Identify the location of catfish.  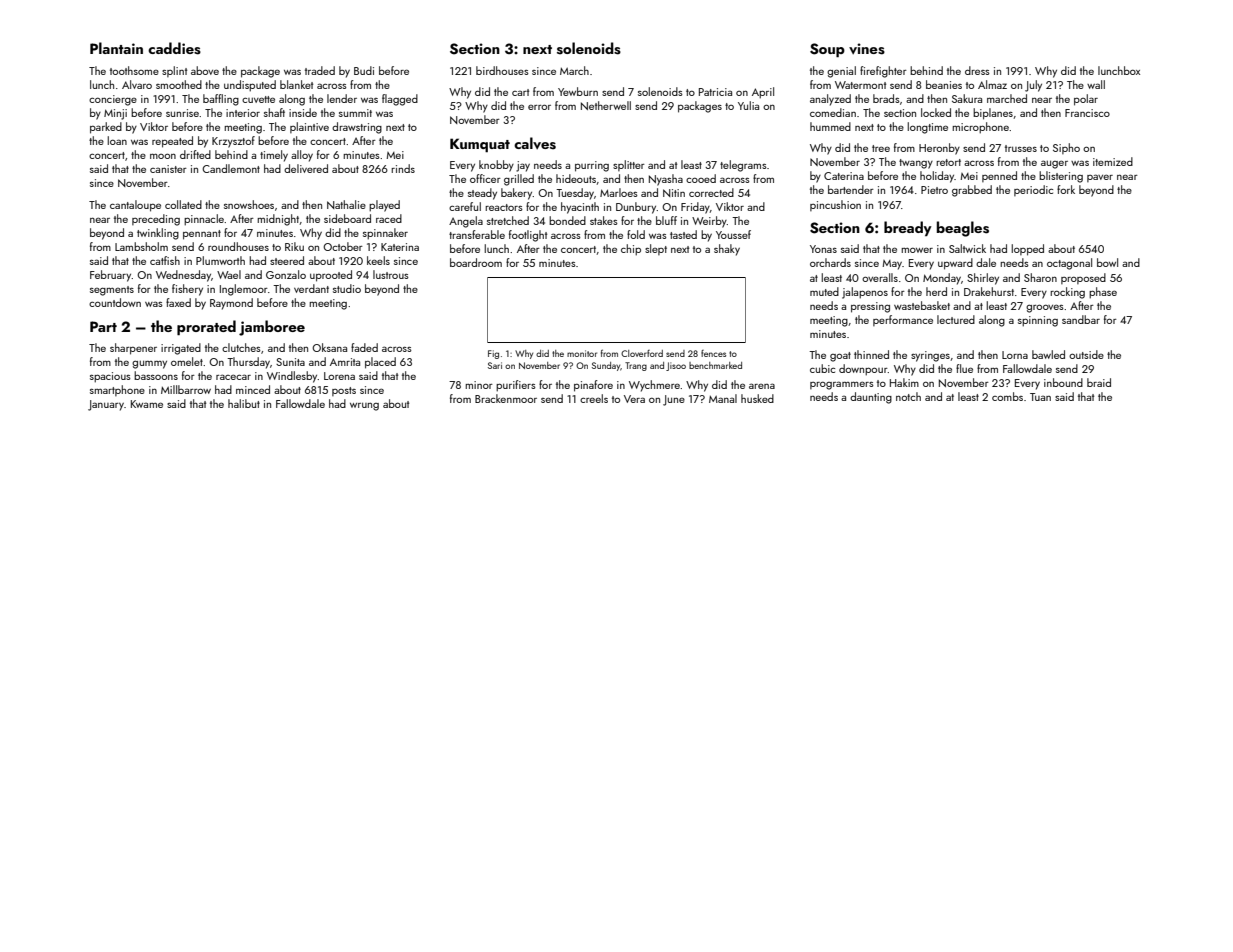
(165, 260).
